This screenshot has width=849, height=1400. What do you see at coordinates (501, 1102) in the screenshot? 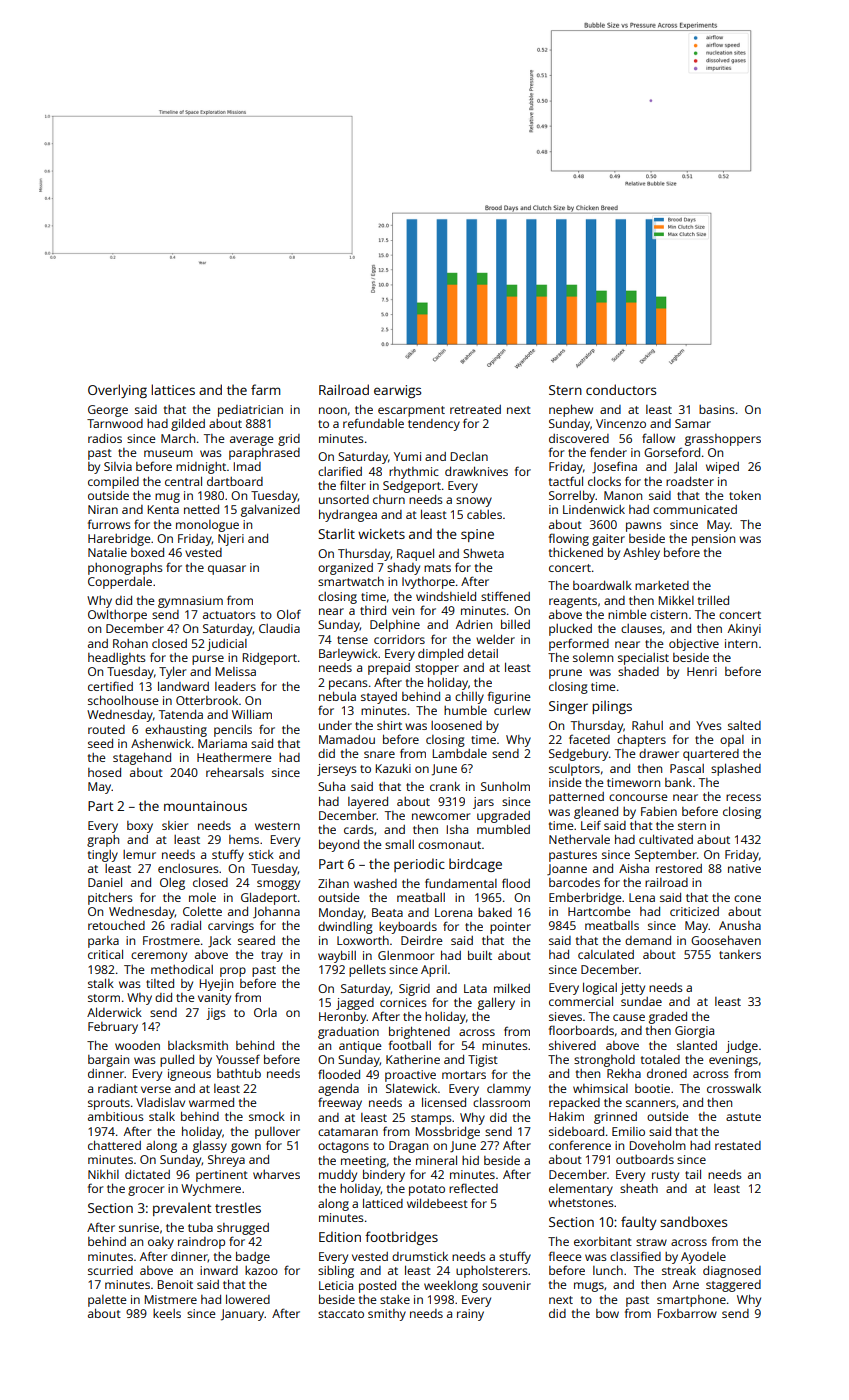
I see `classroom` at bounding box center [501, 1102].
